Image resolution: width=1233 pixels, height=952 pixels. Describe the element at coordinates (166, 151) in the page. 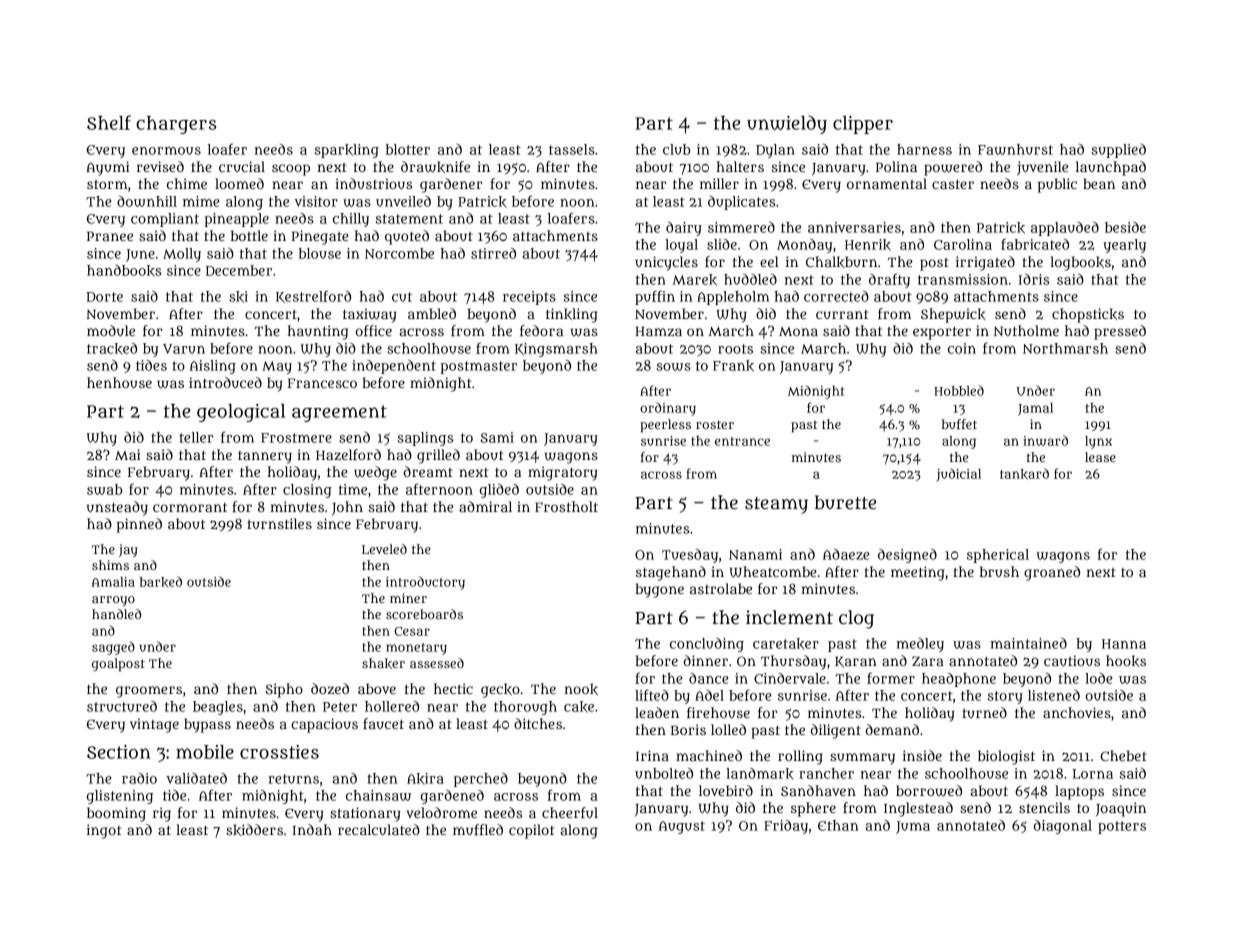

I see `enormous` at that location.
